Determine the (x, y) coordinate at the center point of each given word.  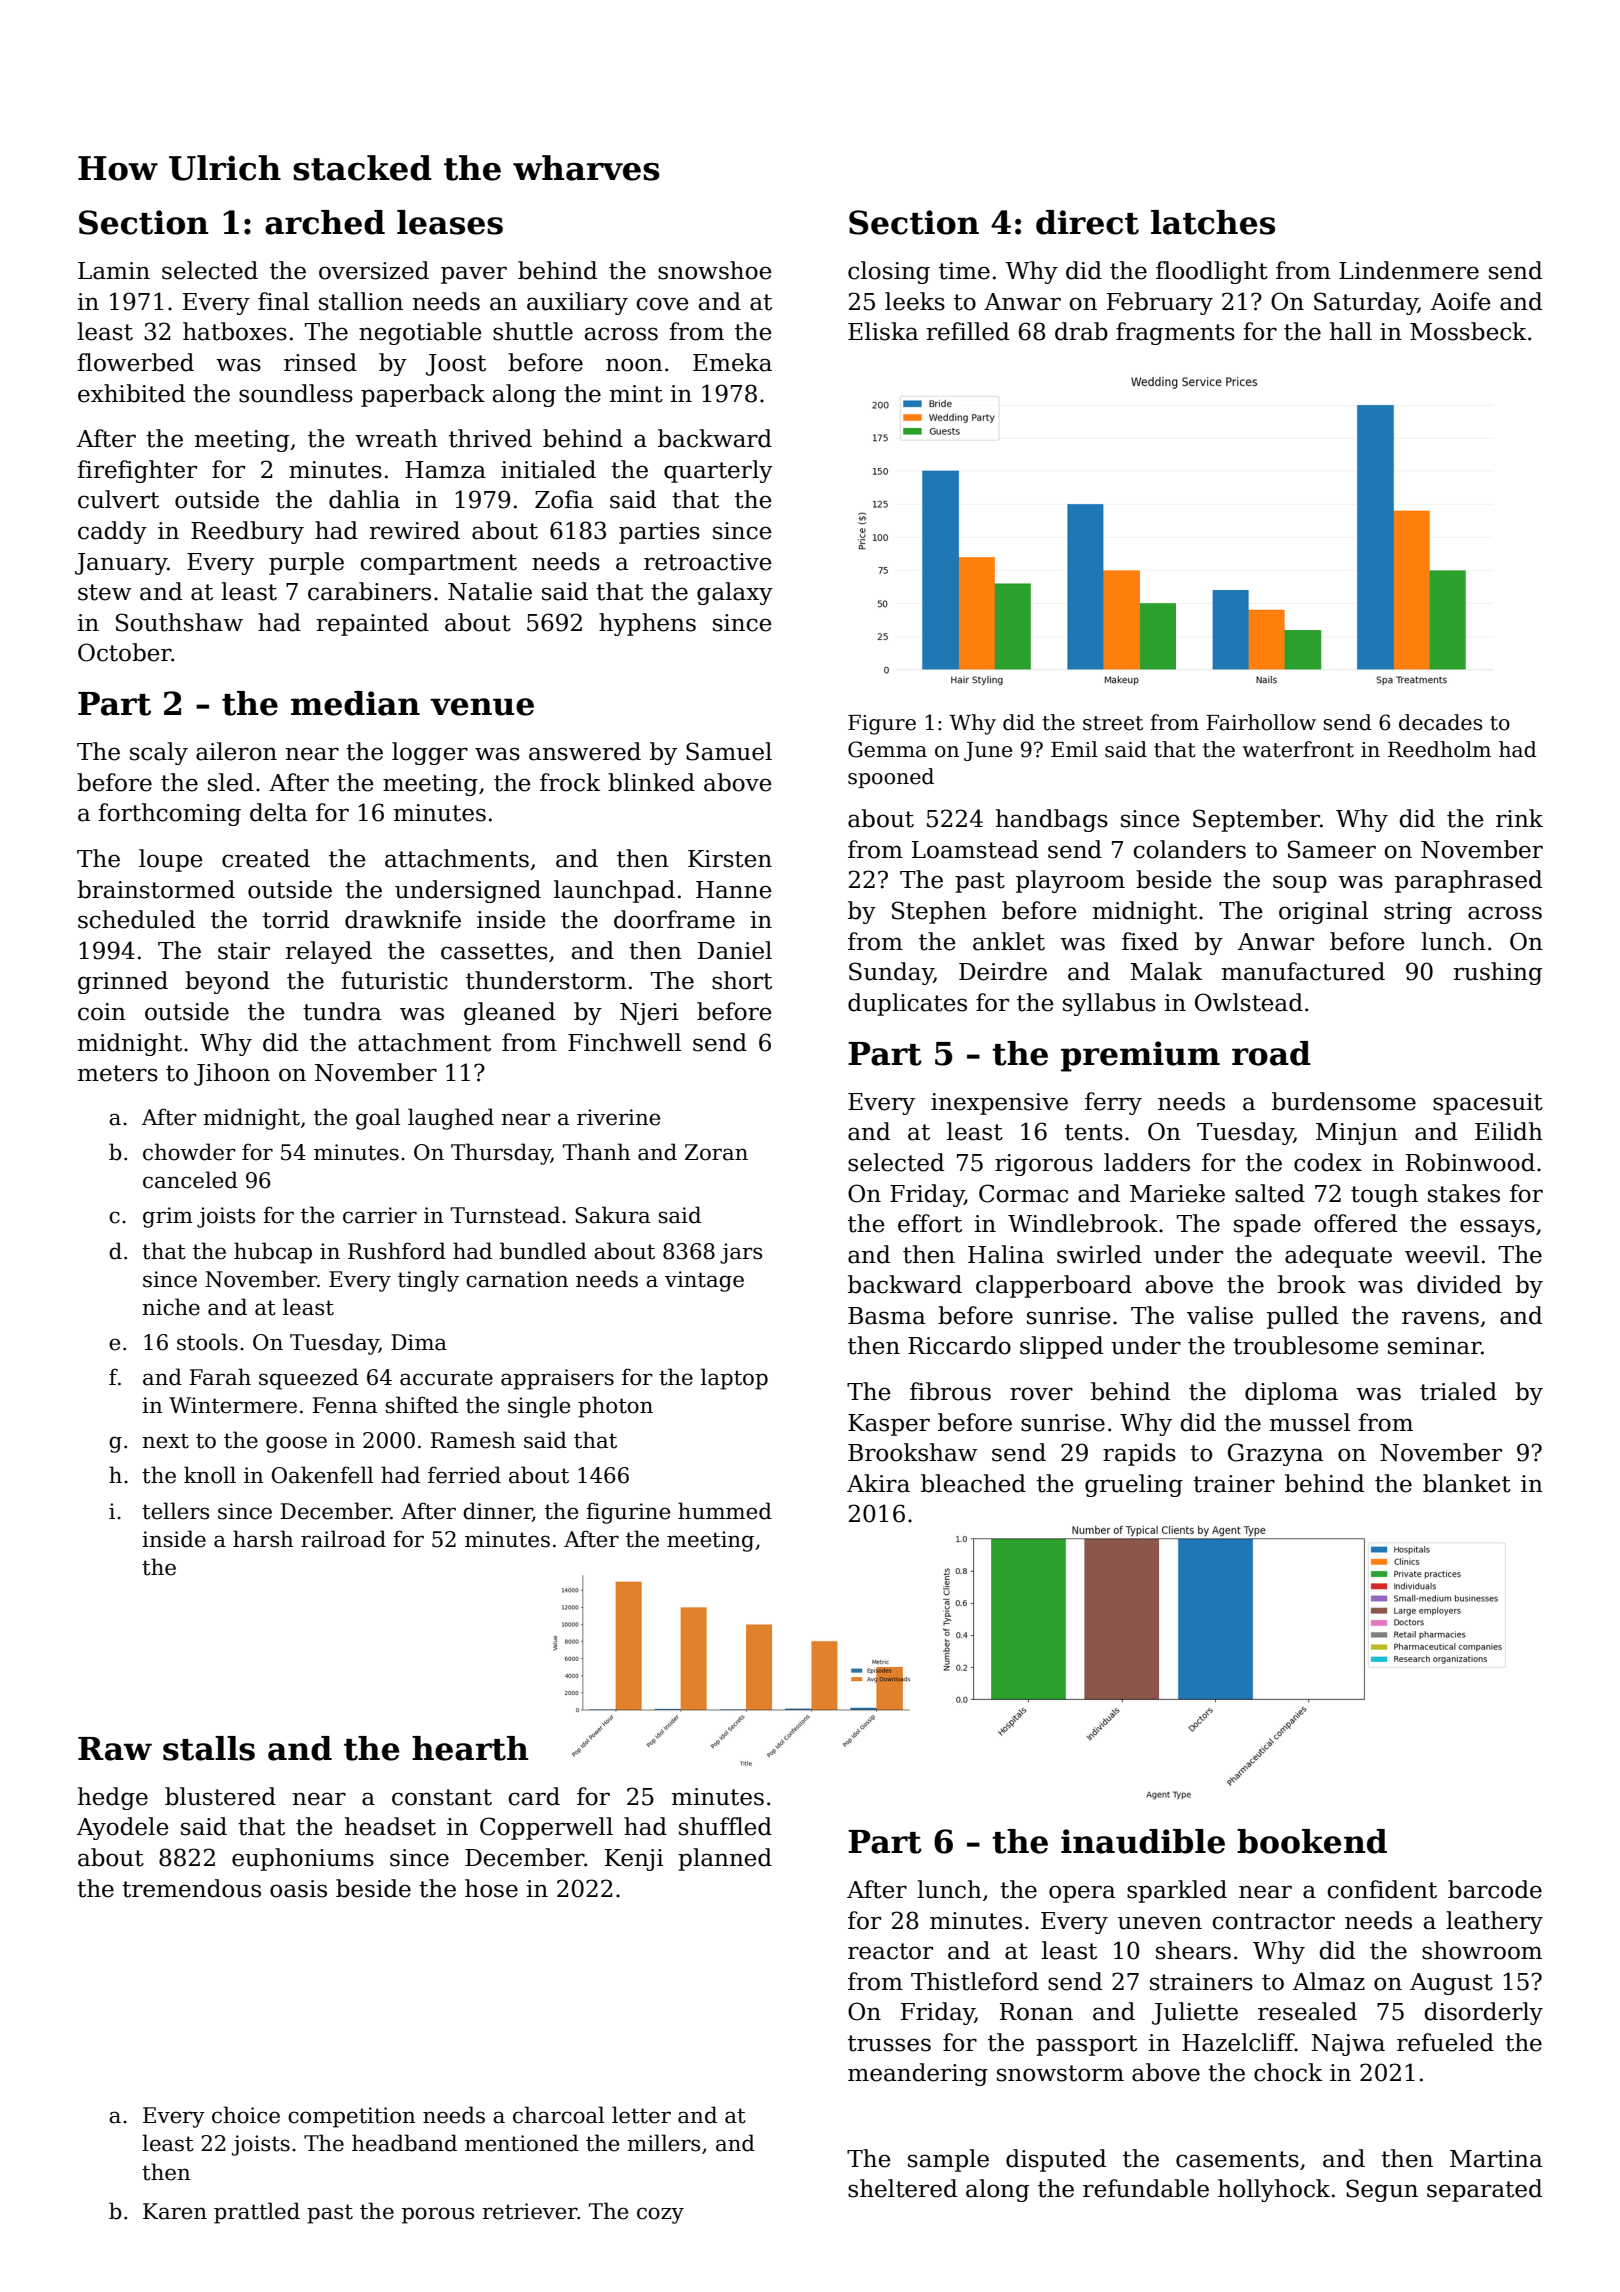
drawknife (403, 919)
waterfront (1298, 749)
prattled (257, 2213)
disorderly (1483, 2013)
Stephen (939, 912)
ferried (464, 1475)
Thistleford (975, 1981)
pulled (1303, 1317)
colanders (1189, 849)
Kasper (889, 1425)
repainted (372, 624)
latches (1213, 222)
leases (450, 222)
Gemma (887, 749)
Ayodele (123, 1828)
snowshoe (715, 270)
